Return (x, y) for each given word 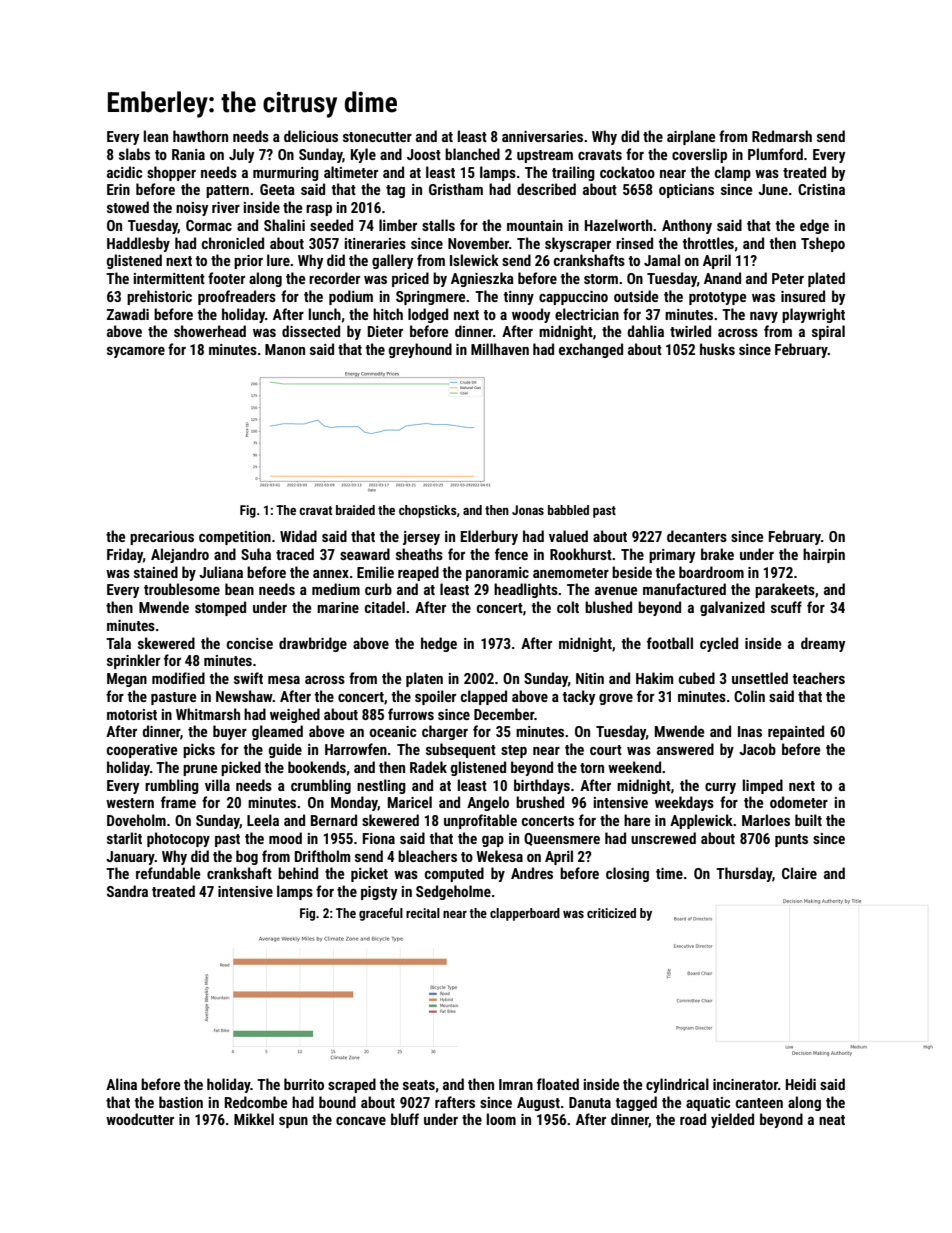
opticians (686, 191)
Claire (799, 873)
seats (419, 1085)
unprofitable (480, 821)
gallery (392, 261)
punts (791, 840)
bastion (181, 1102)
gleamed (277, 732)
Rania (188, 154)
